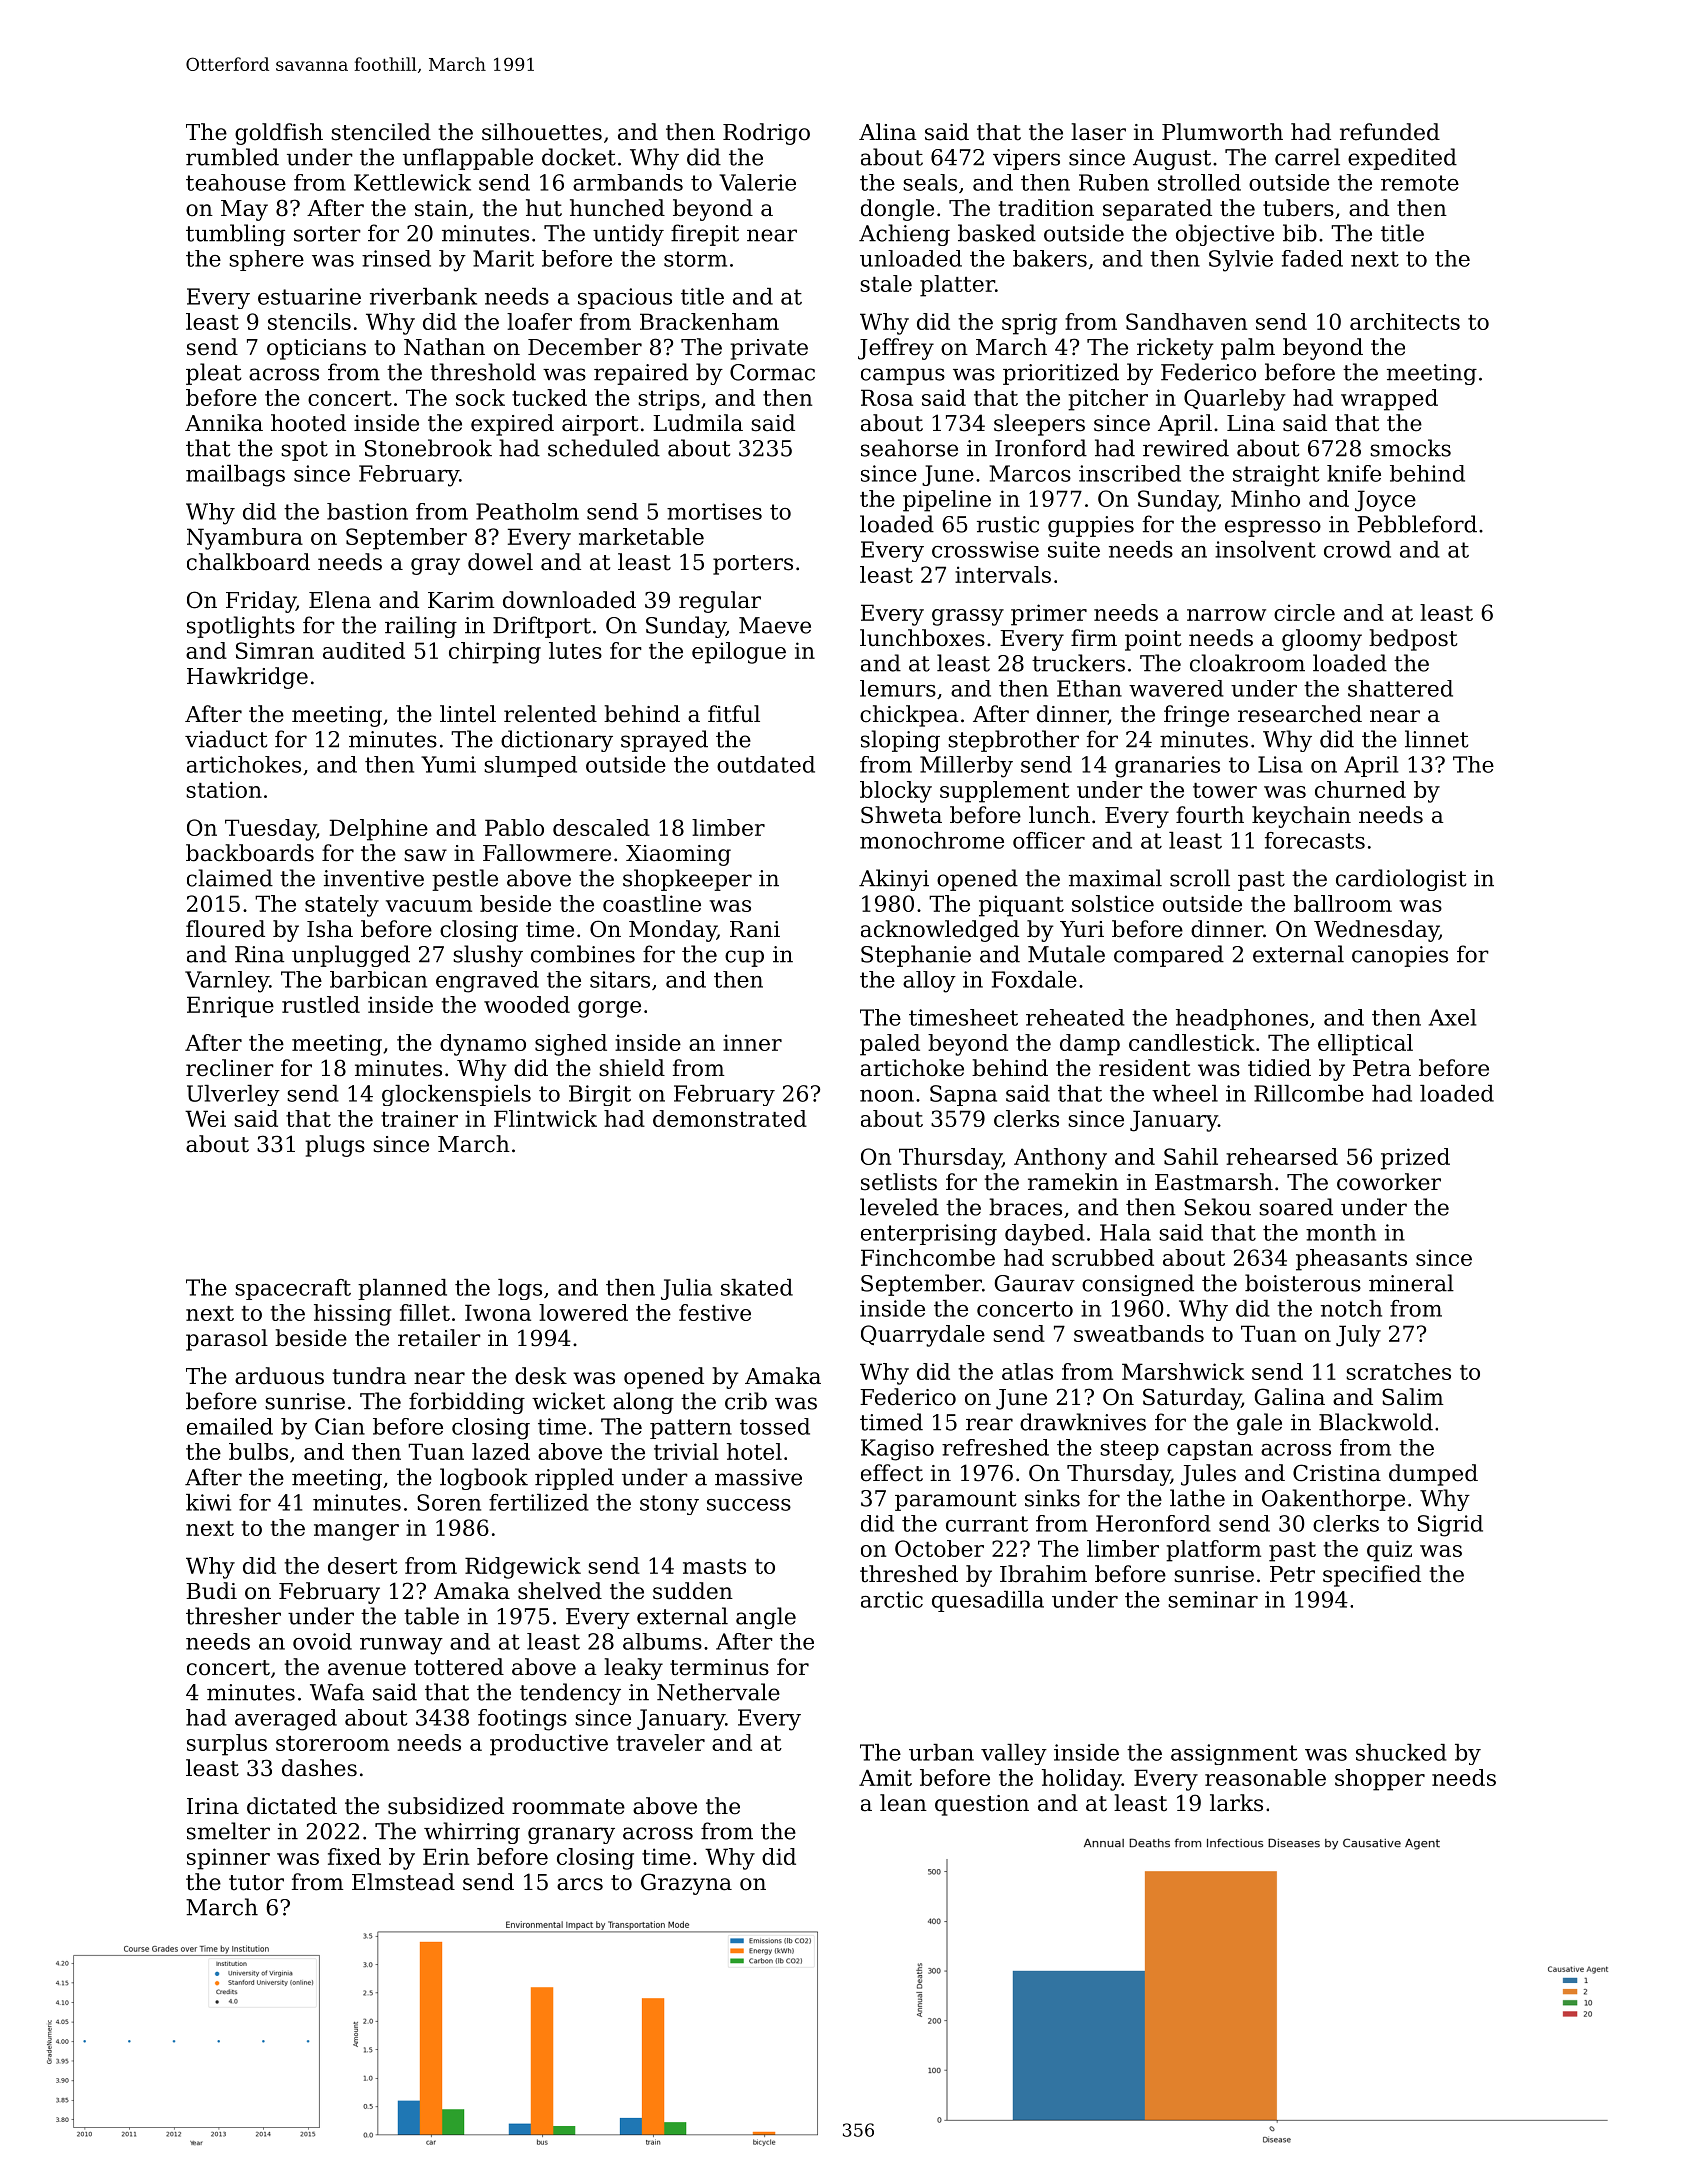 This screenshot has width=1683, height=2178. I want to click on Grazyna, so click(686, 1884).
